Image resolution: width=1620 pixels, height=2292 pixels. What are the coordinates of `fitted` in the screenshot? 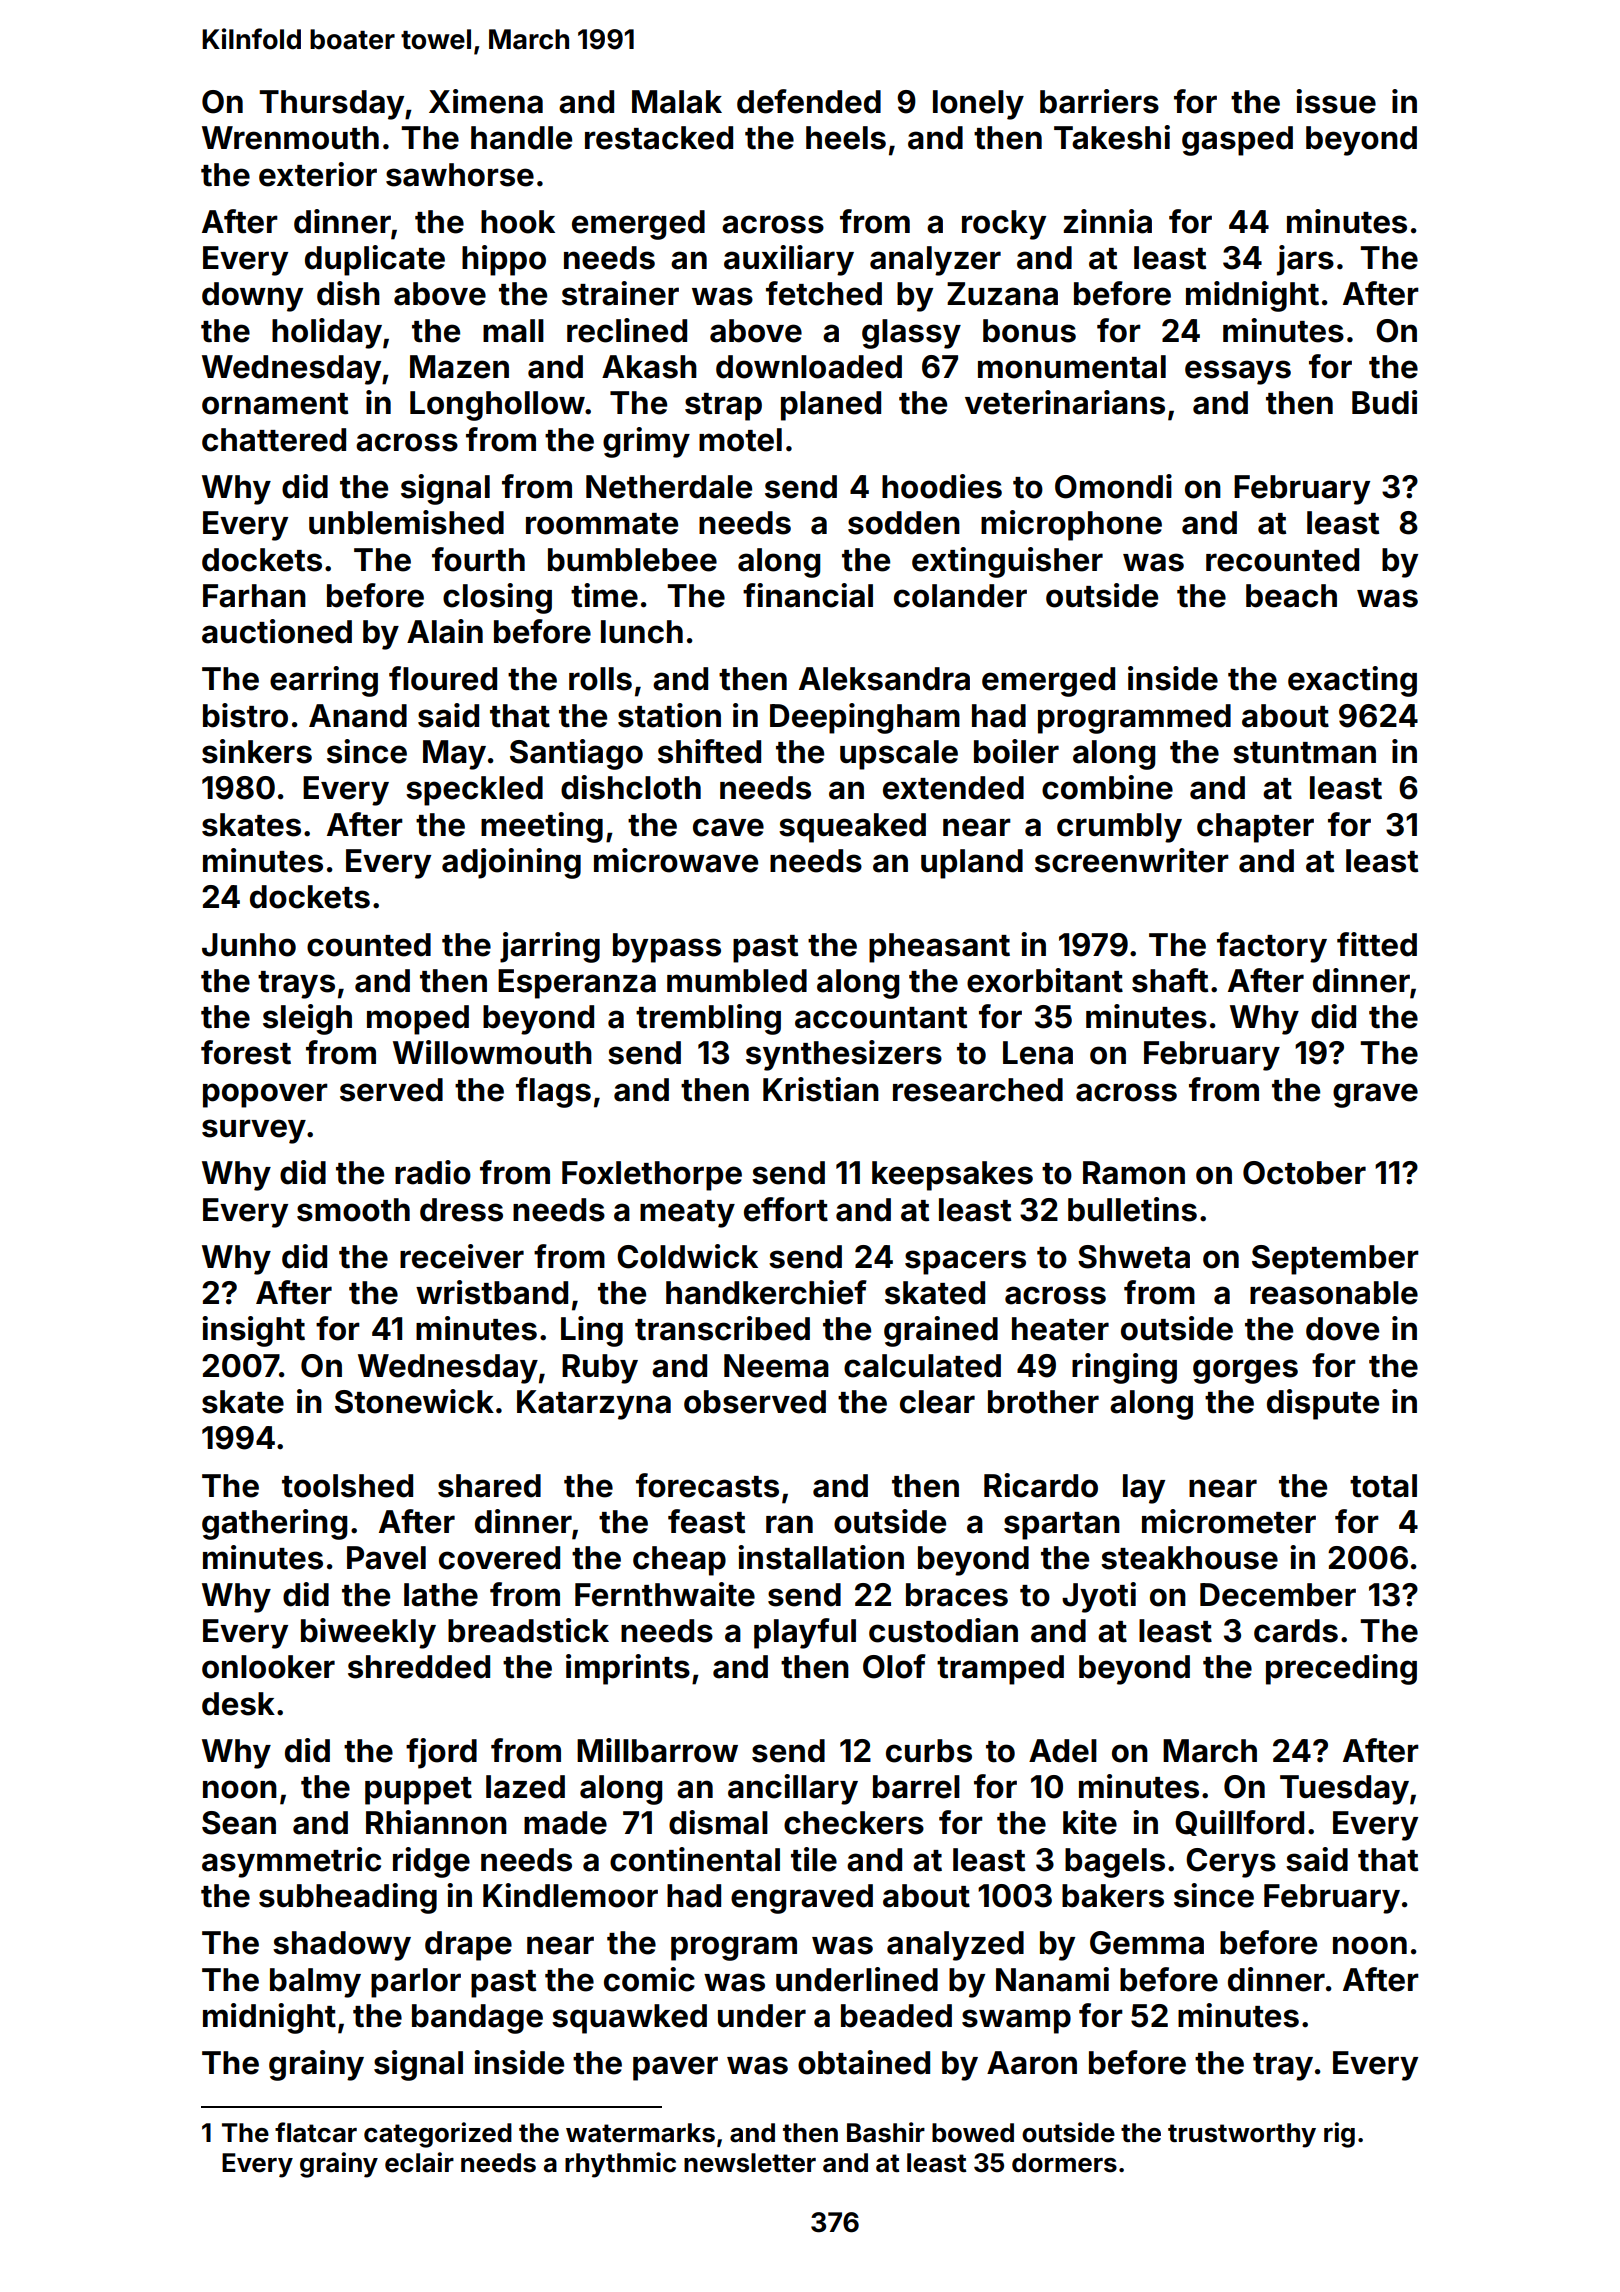 It's located at (1377, 944).
